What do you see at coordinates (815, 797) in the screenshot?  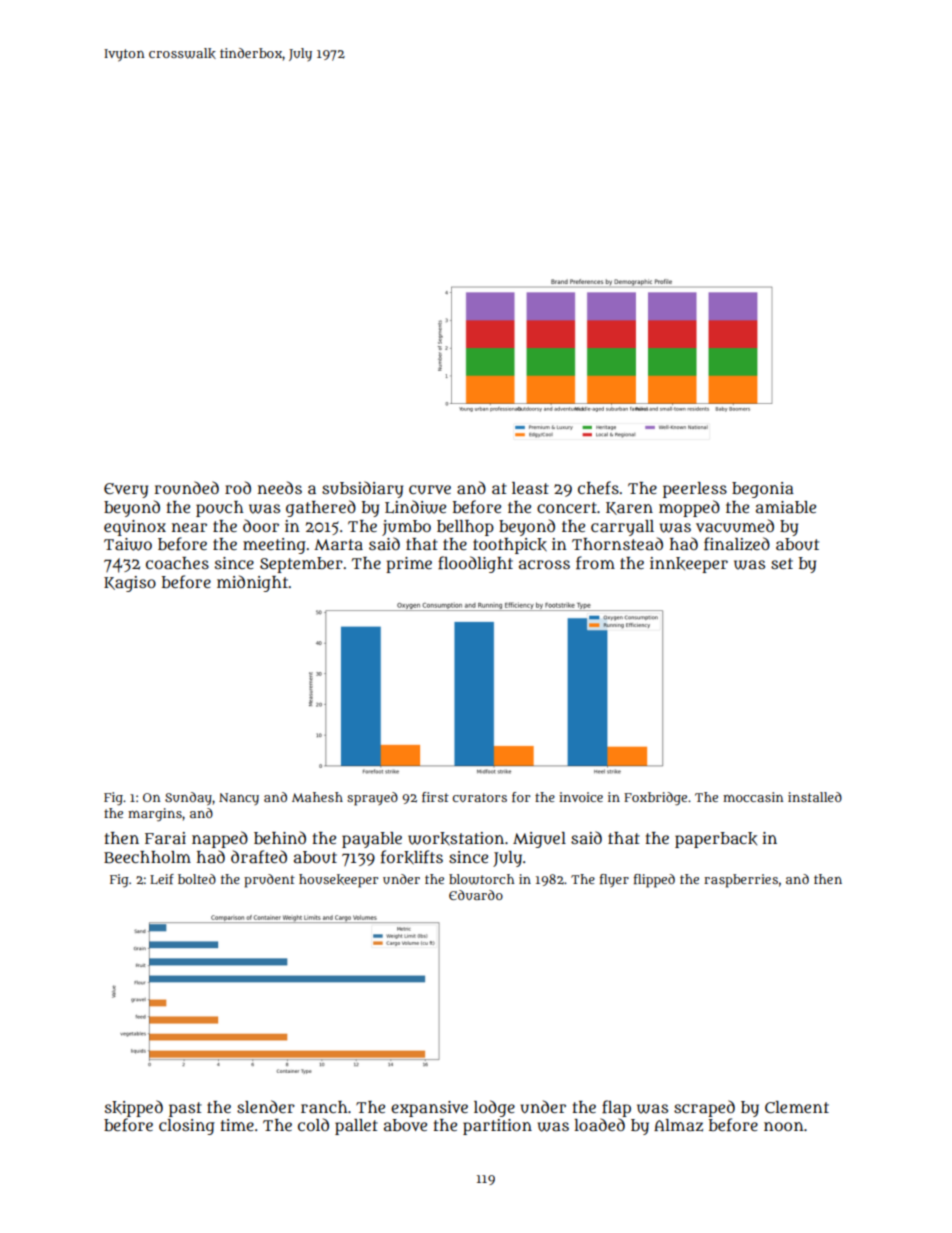 I see `installed` at bounding box center [815, 797].
